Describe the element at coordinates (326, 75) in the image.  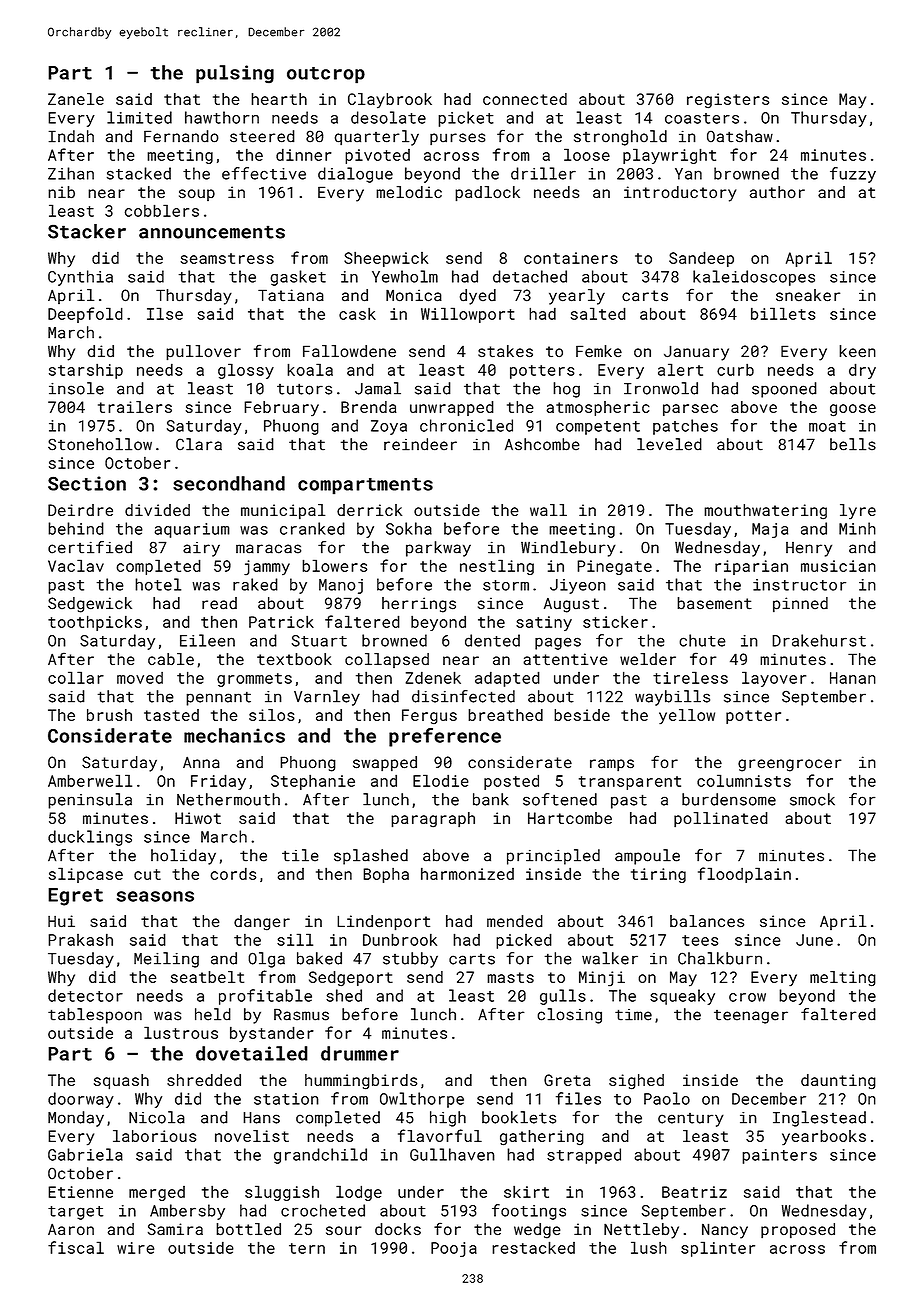
I see `outcrop` at that location.
